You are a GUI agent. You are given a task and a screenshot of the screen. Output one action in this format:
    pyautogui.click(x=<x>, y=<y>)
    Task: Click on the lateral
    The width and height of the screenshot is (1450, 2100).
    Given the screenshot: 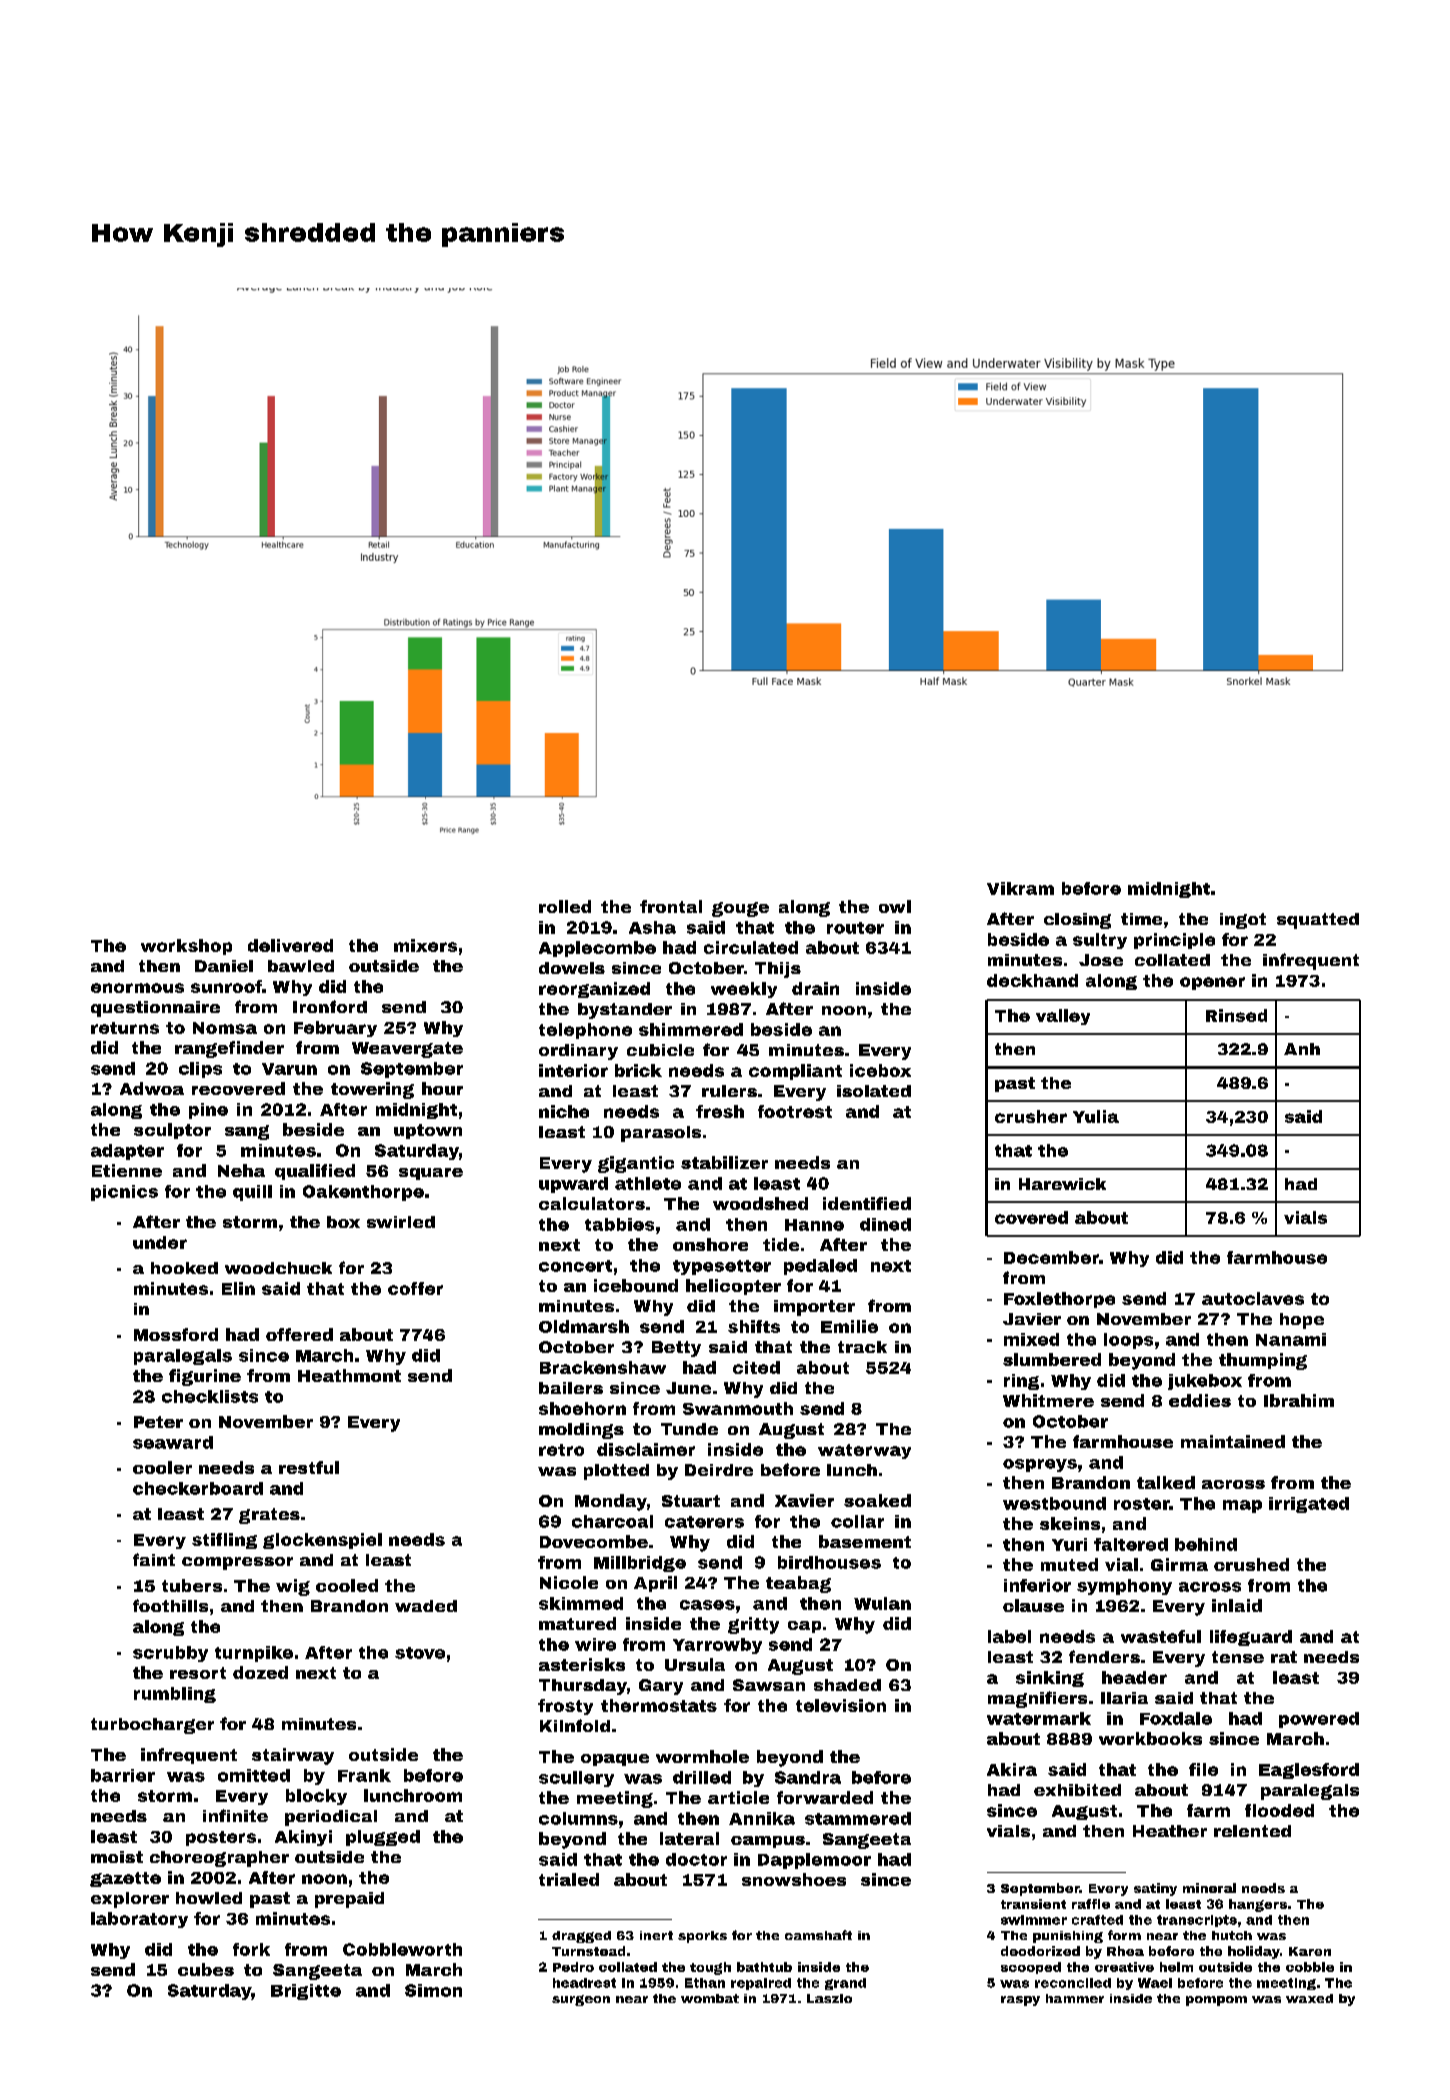 What is the action you would take?
    pyautogui.click(x=689, y=1838)
